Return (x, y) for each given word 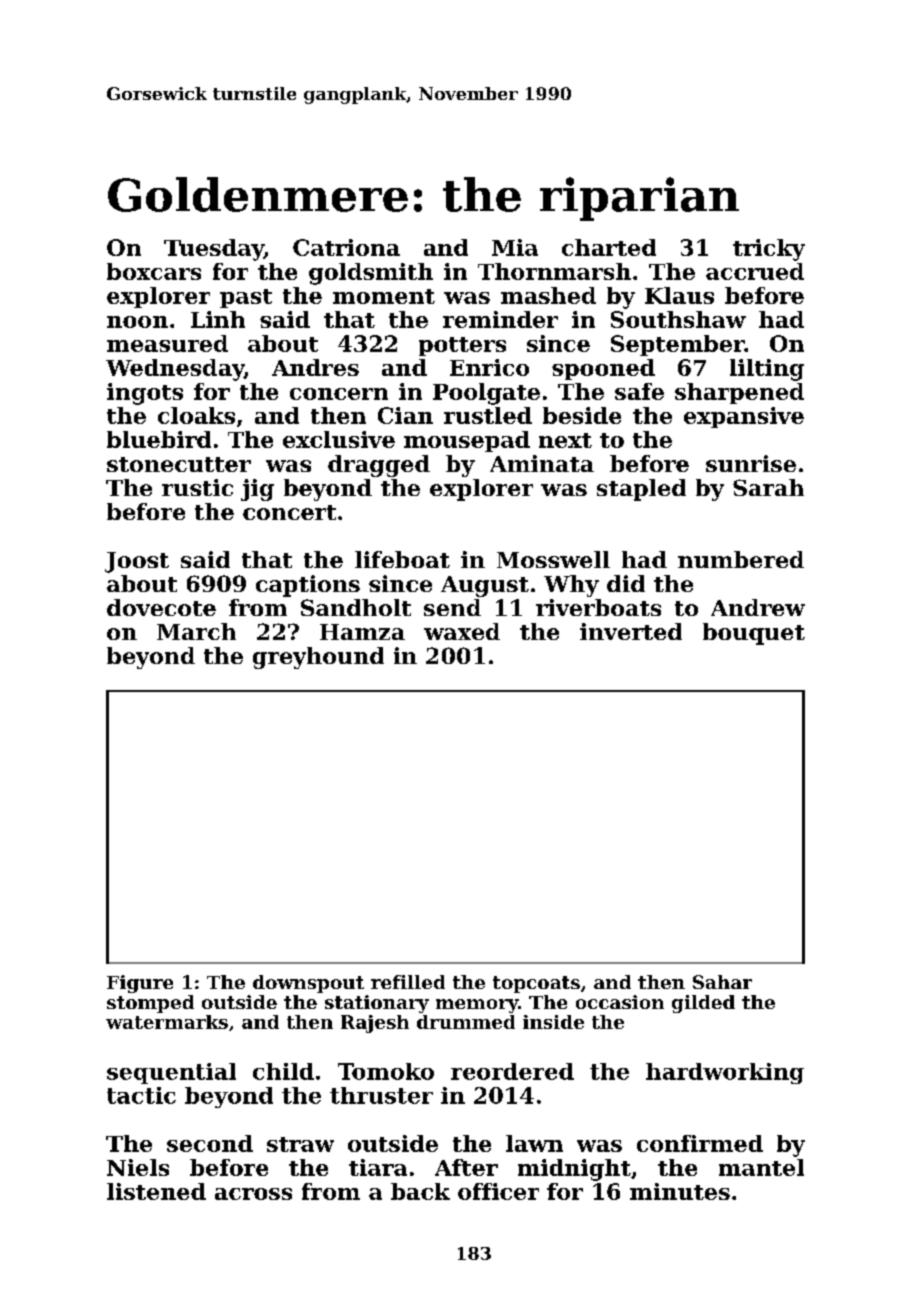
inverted (631, 631)
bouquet (754, 634)
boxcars (154, 271)
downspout (308, 984)
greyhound (318, 658)
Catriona (346, 247)
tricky (769, 250)
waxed (462, 631)
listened (156, 1191)
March (196, 631)
